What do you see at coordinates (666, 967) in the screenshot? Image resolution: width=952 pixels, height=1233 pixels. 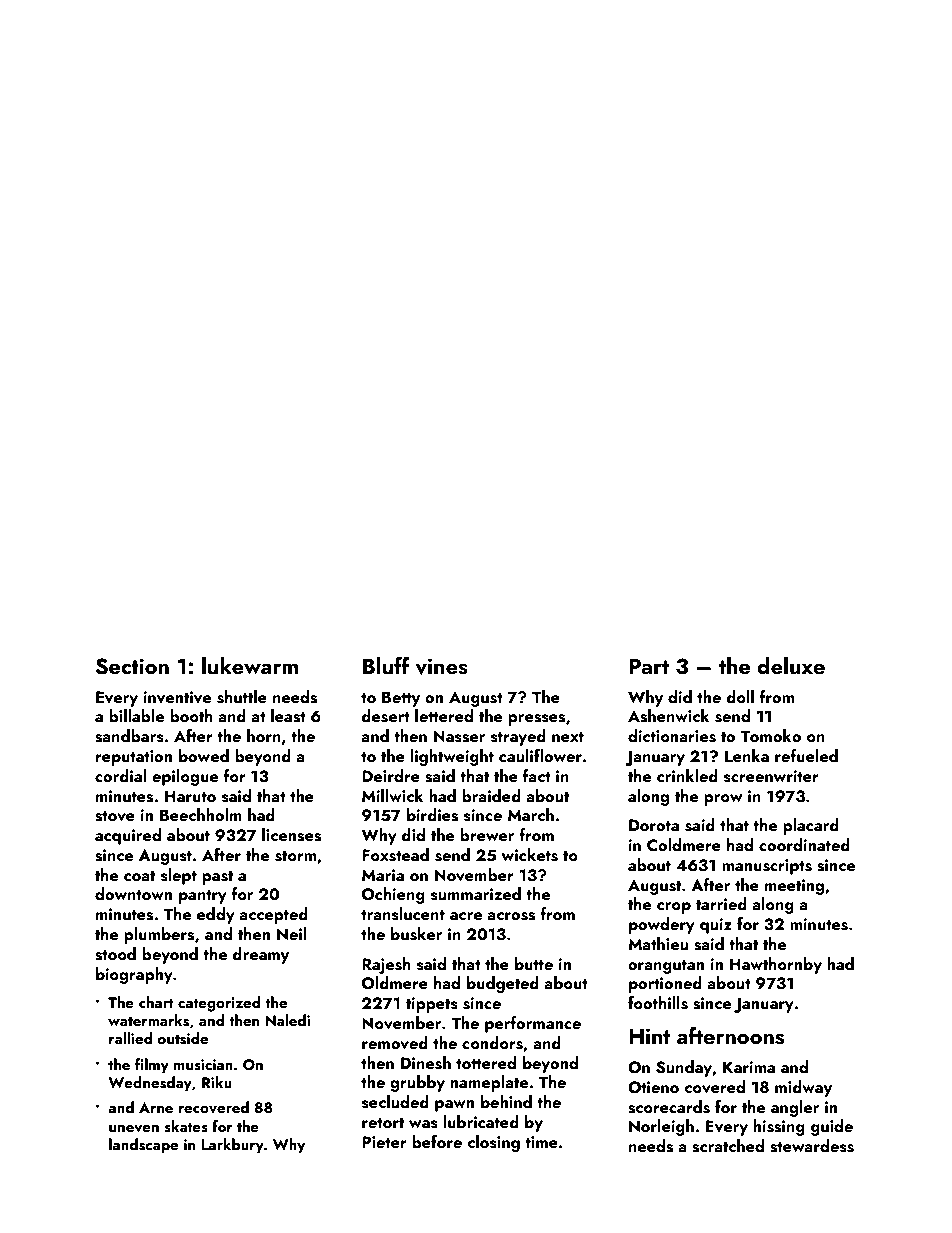 I see `orangutan` at bounding box center [666, 967].
